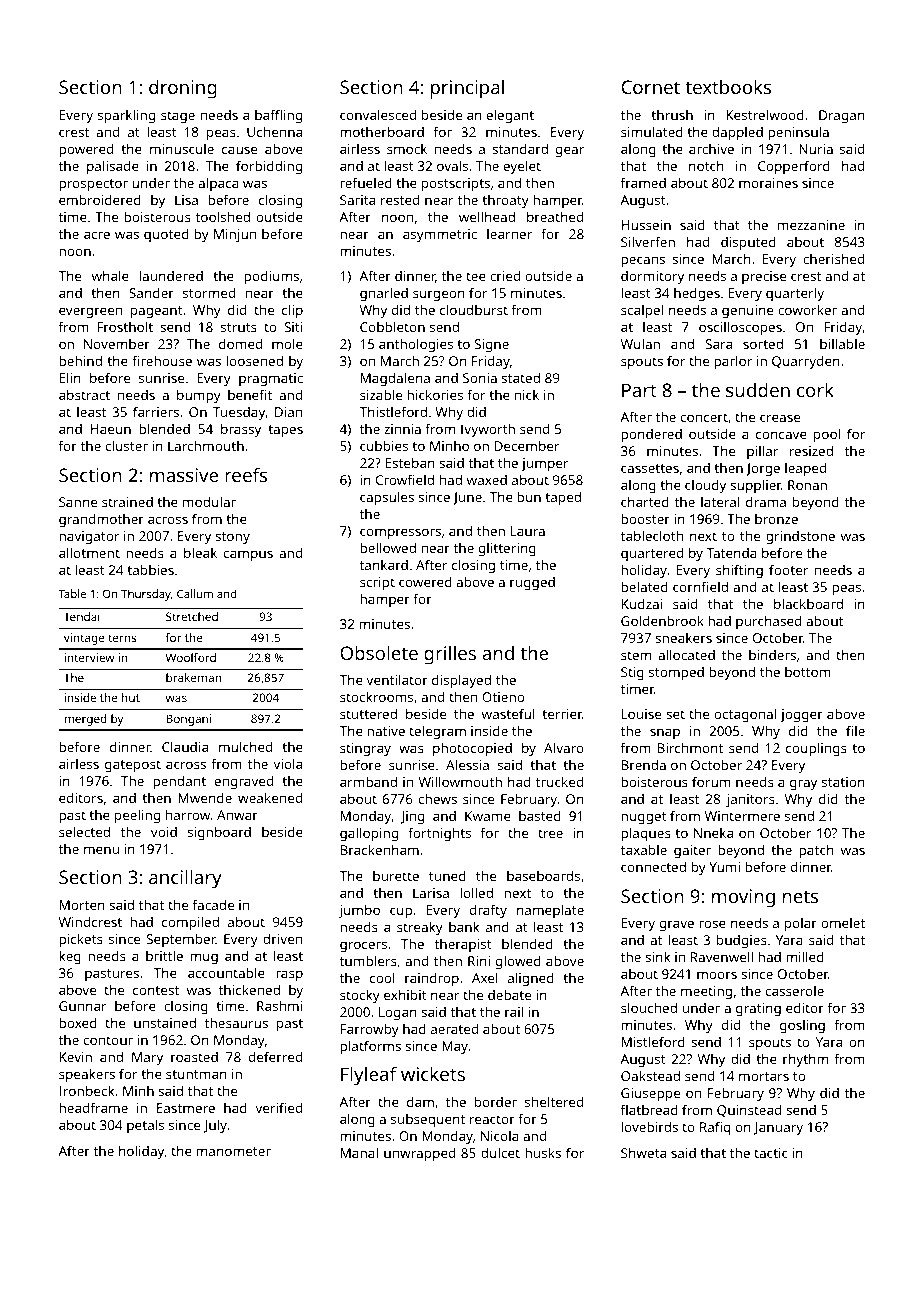 The width and height of the page is (924, 1308). Describe the element at coordinates (359, 1152) in the page. I see `Manal` at that location.
